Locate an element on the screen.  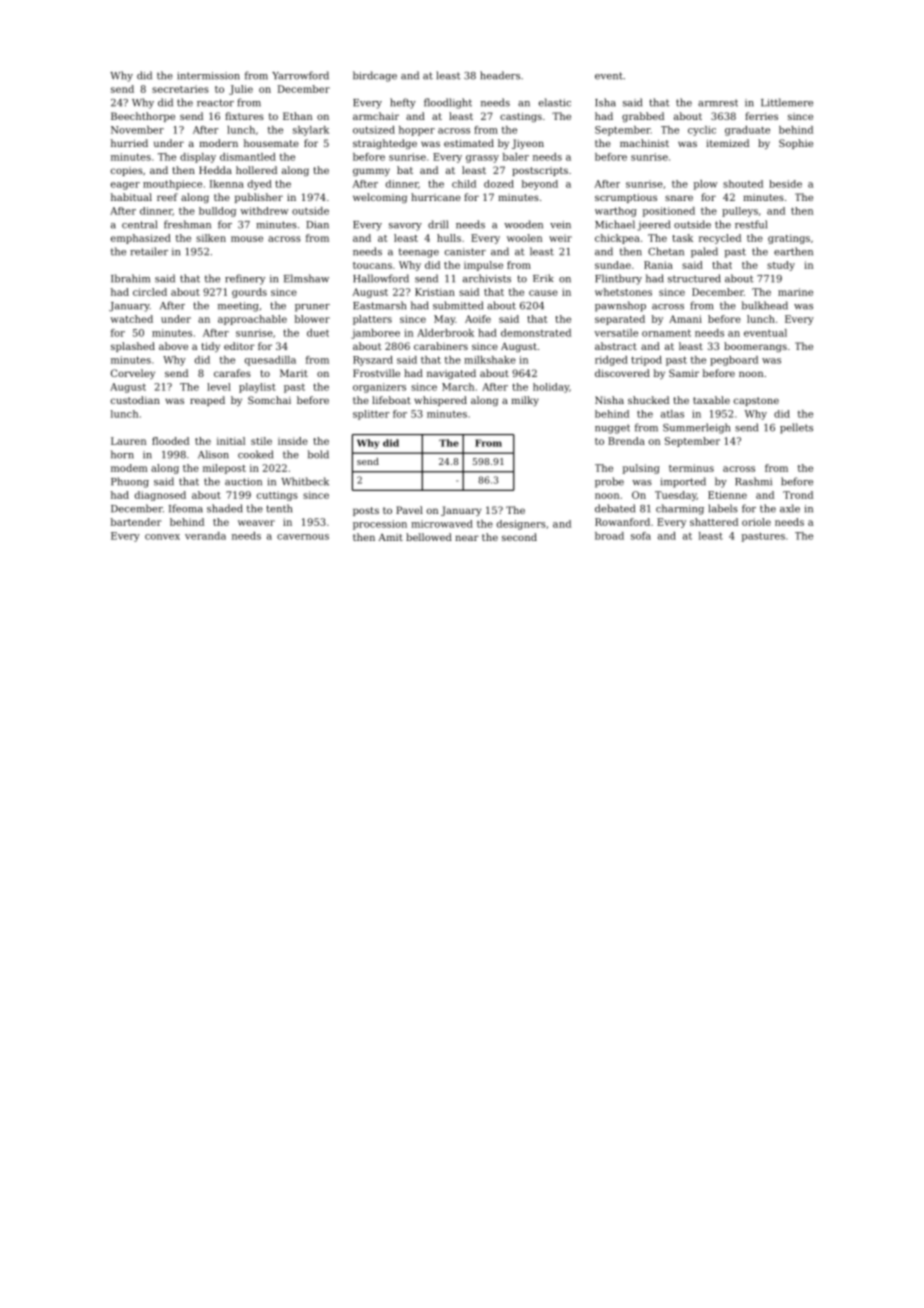
armrest is located at coordinates (718, 103).
